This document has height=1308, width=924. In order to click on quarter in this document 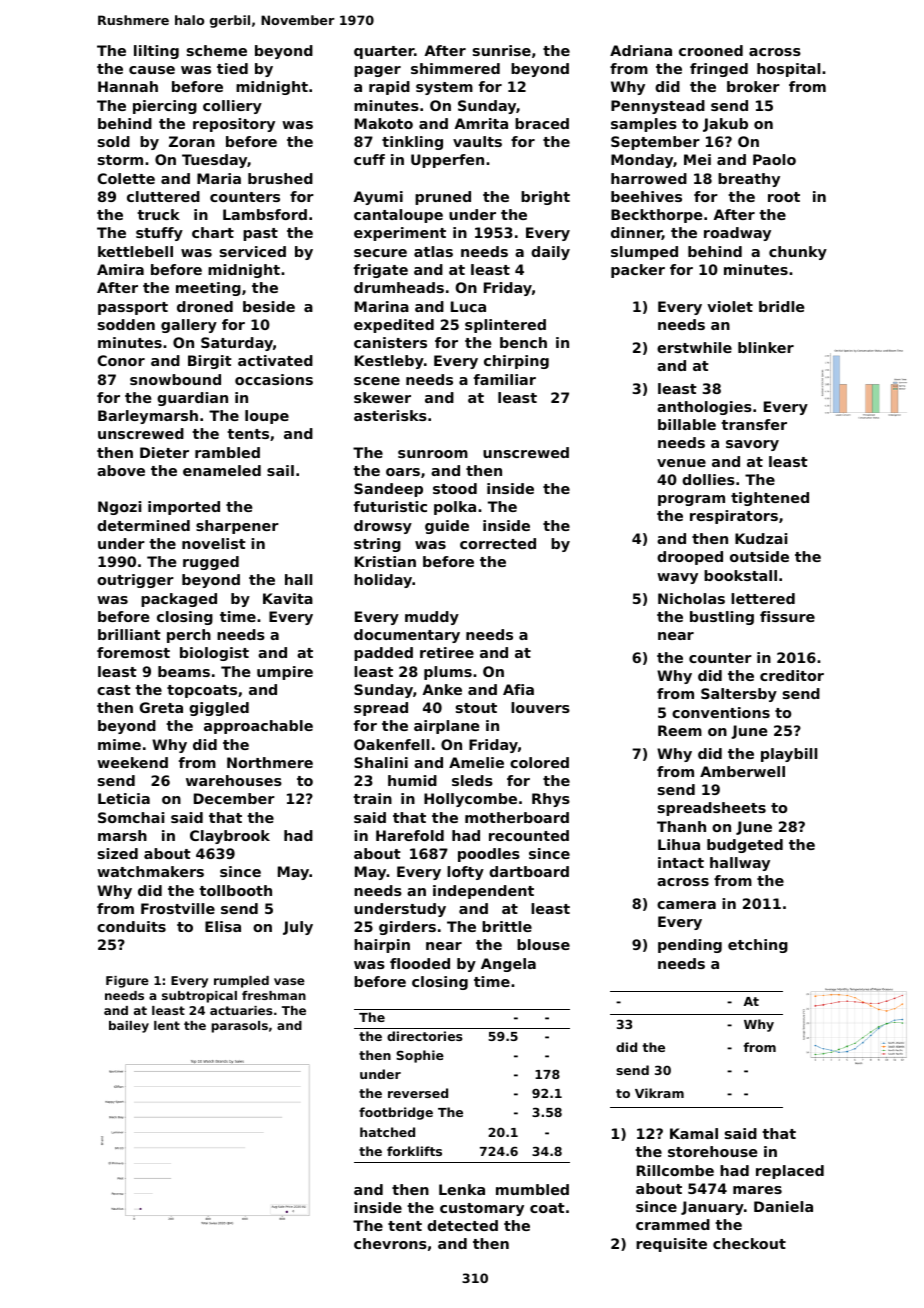, I will do `click(384, 52)`.
